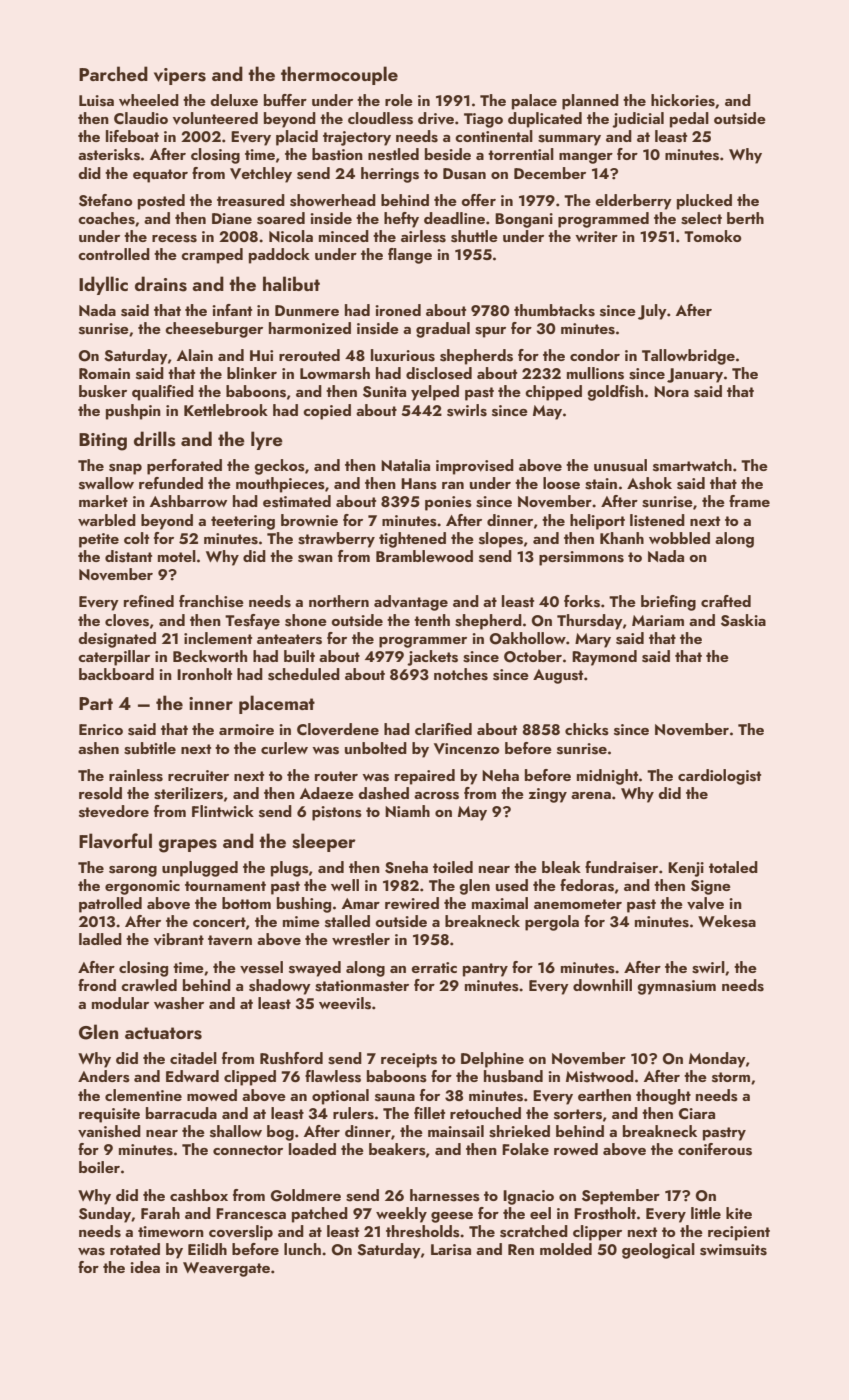 This image has height=1400, width=849. I want to click on beakers, so click(397, 1149).
